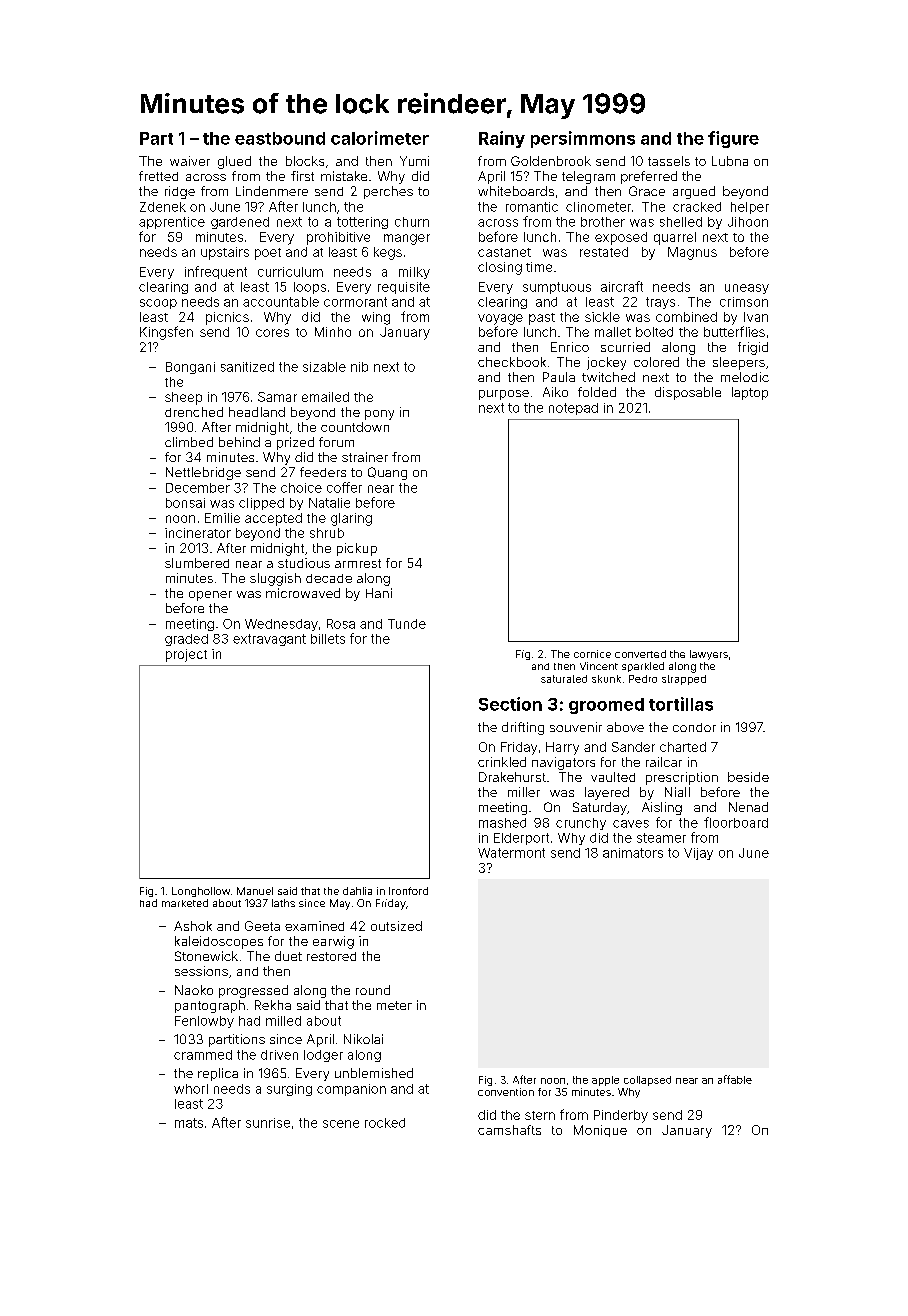 This screenshot has width=908, height=1316. What do you see at coordinates (661, 838) in the screenshot?
I see `steamer` at bounding box center [661, 838].
